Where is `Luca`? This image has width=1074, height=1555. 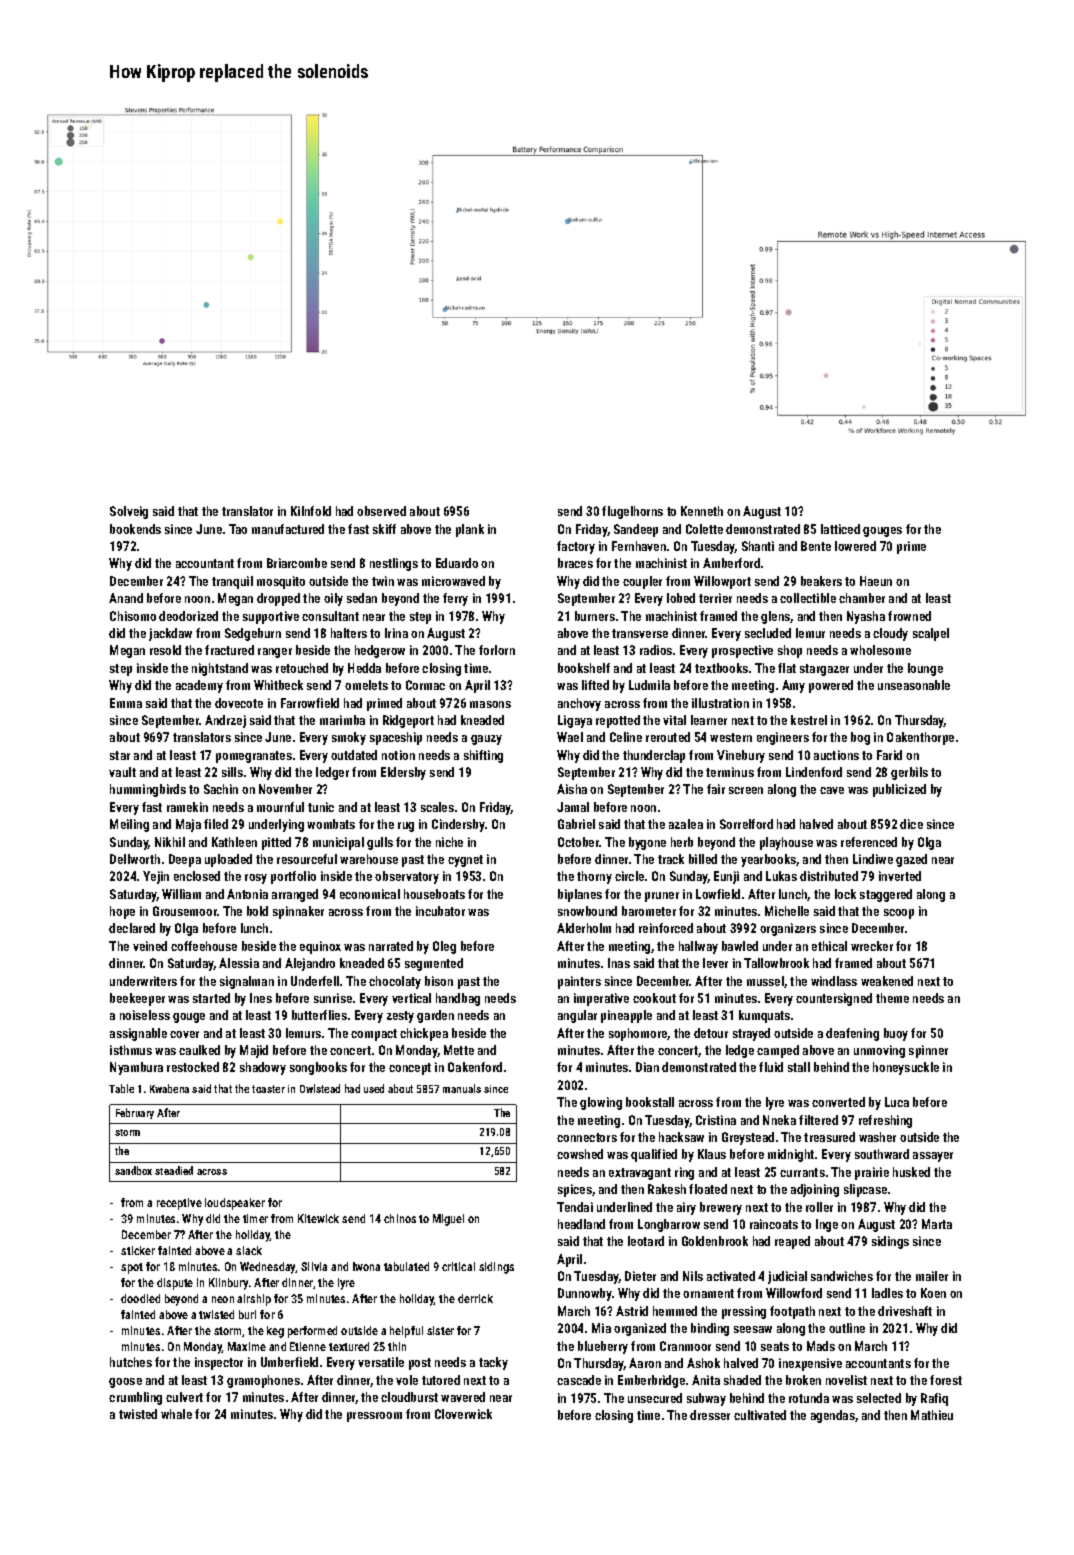 Luca is located at coordinates (897, 1102).
